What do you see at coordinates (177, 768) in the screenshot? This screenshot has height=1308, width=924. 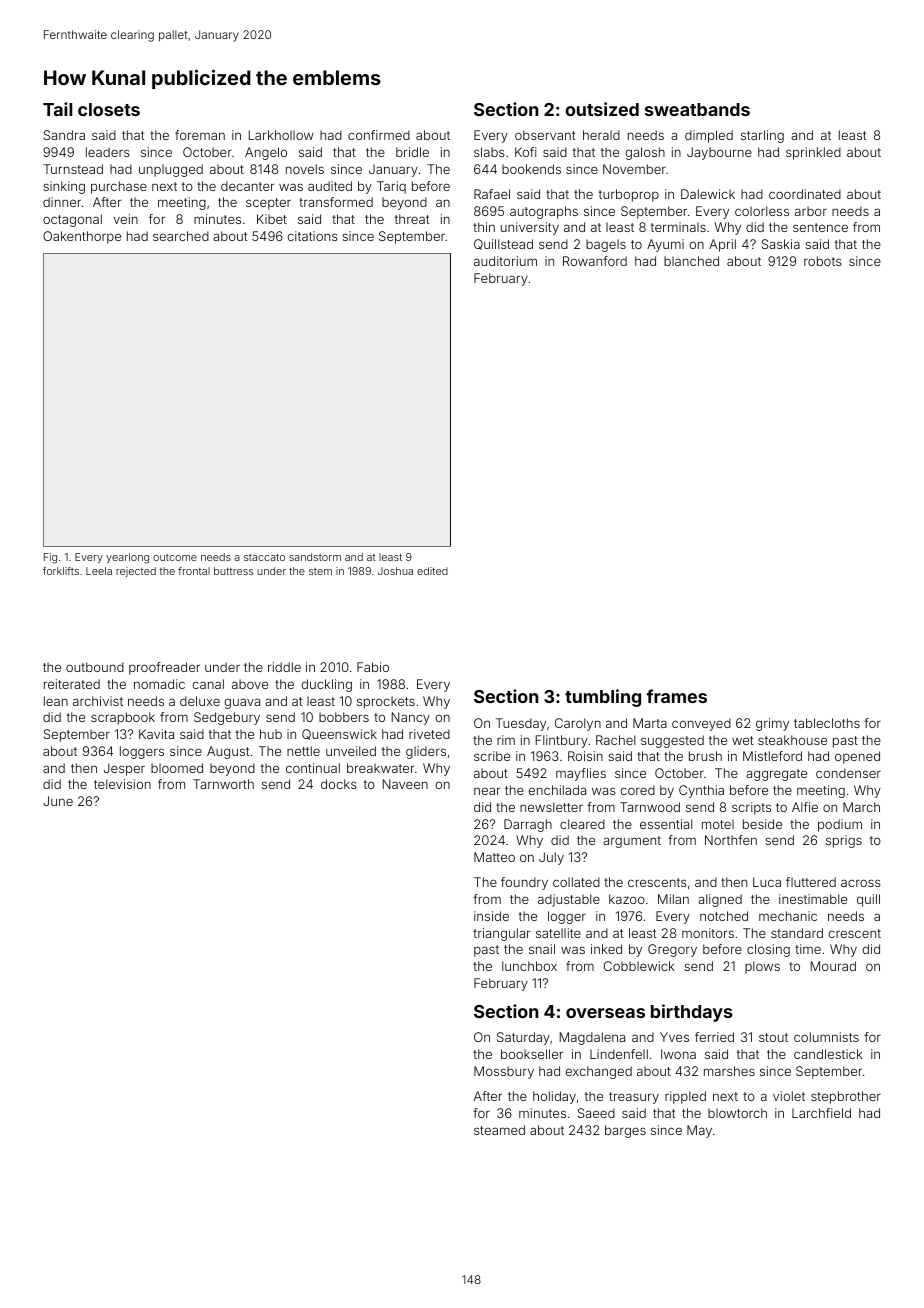 I see `bloomed` at bounding box center [177, 768].
